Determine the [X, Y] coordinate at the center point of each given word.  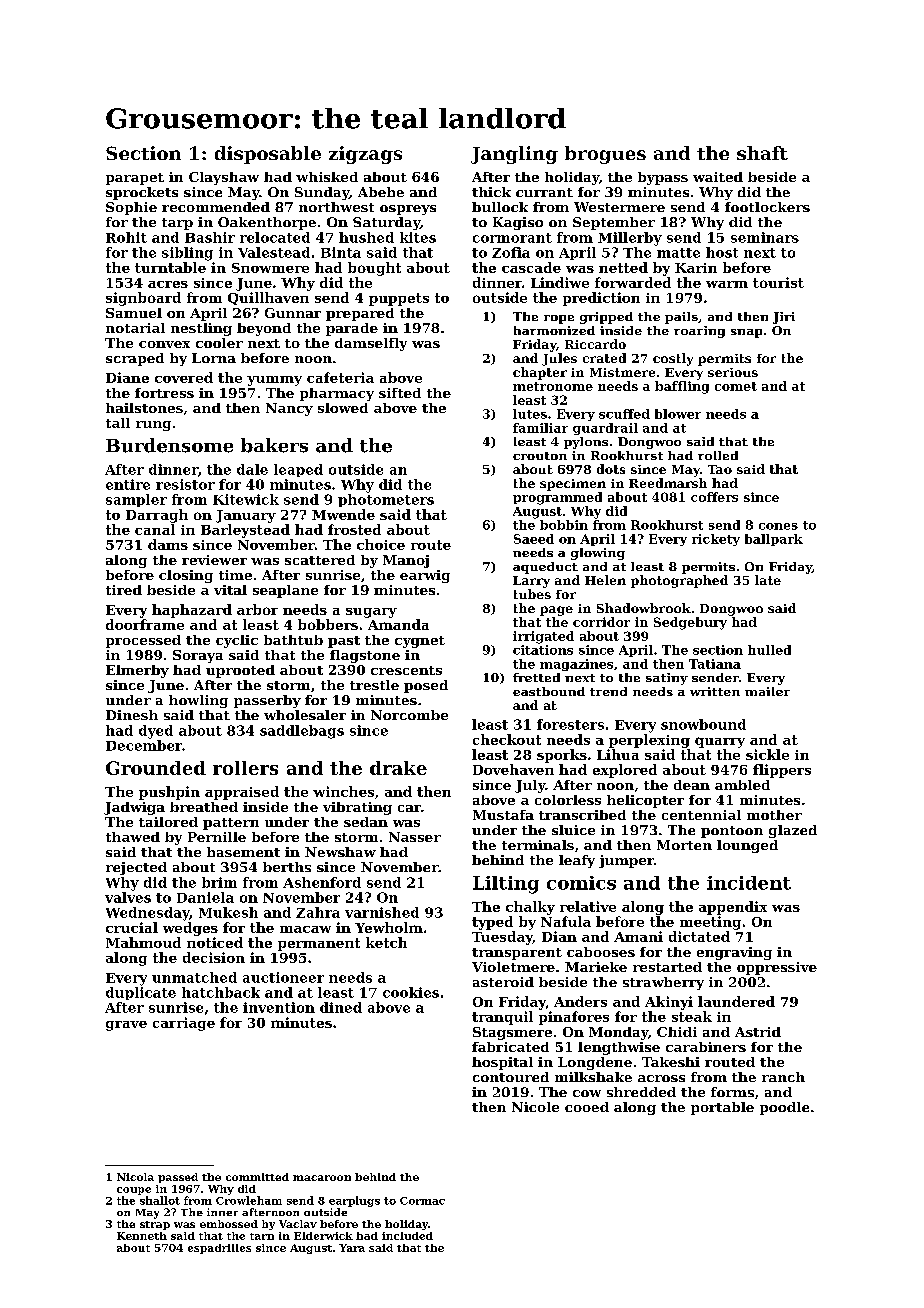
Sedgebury [690, 623]
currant [544, 192]
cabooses [601, 952]
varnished [382, 912]
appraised [242, 793]
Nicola [135, 1177]
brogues [605, 155]
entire [128, 484]
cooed [587, 1107]
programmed [557, 498]
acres [168, 284]
